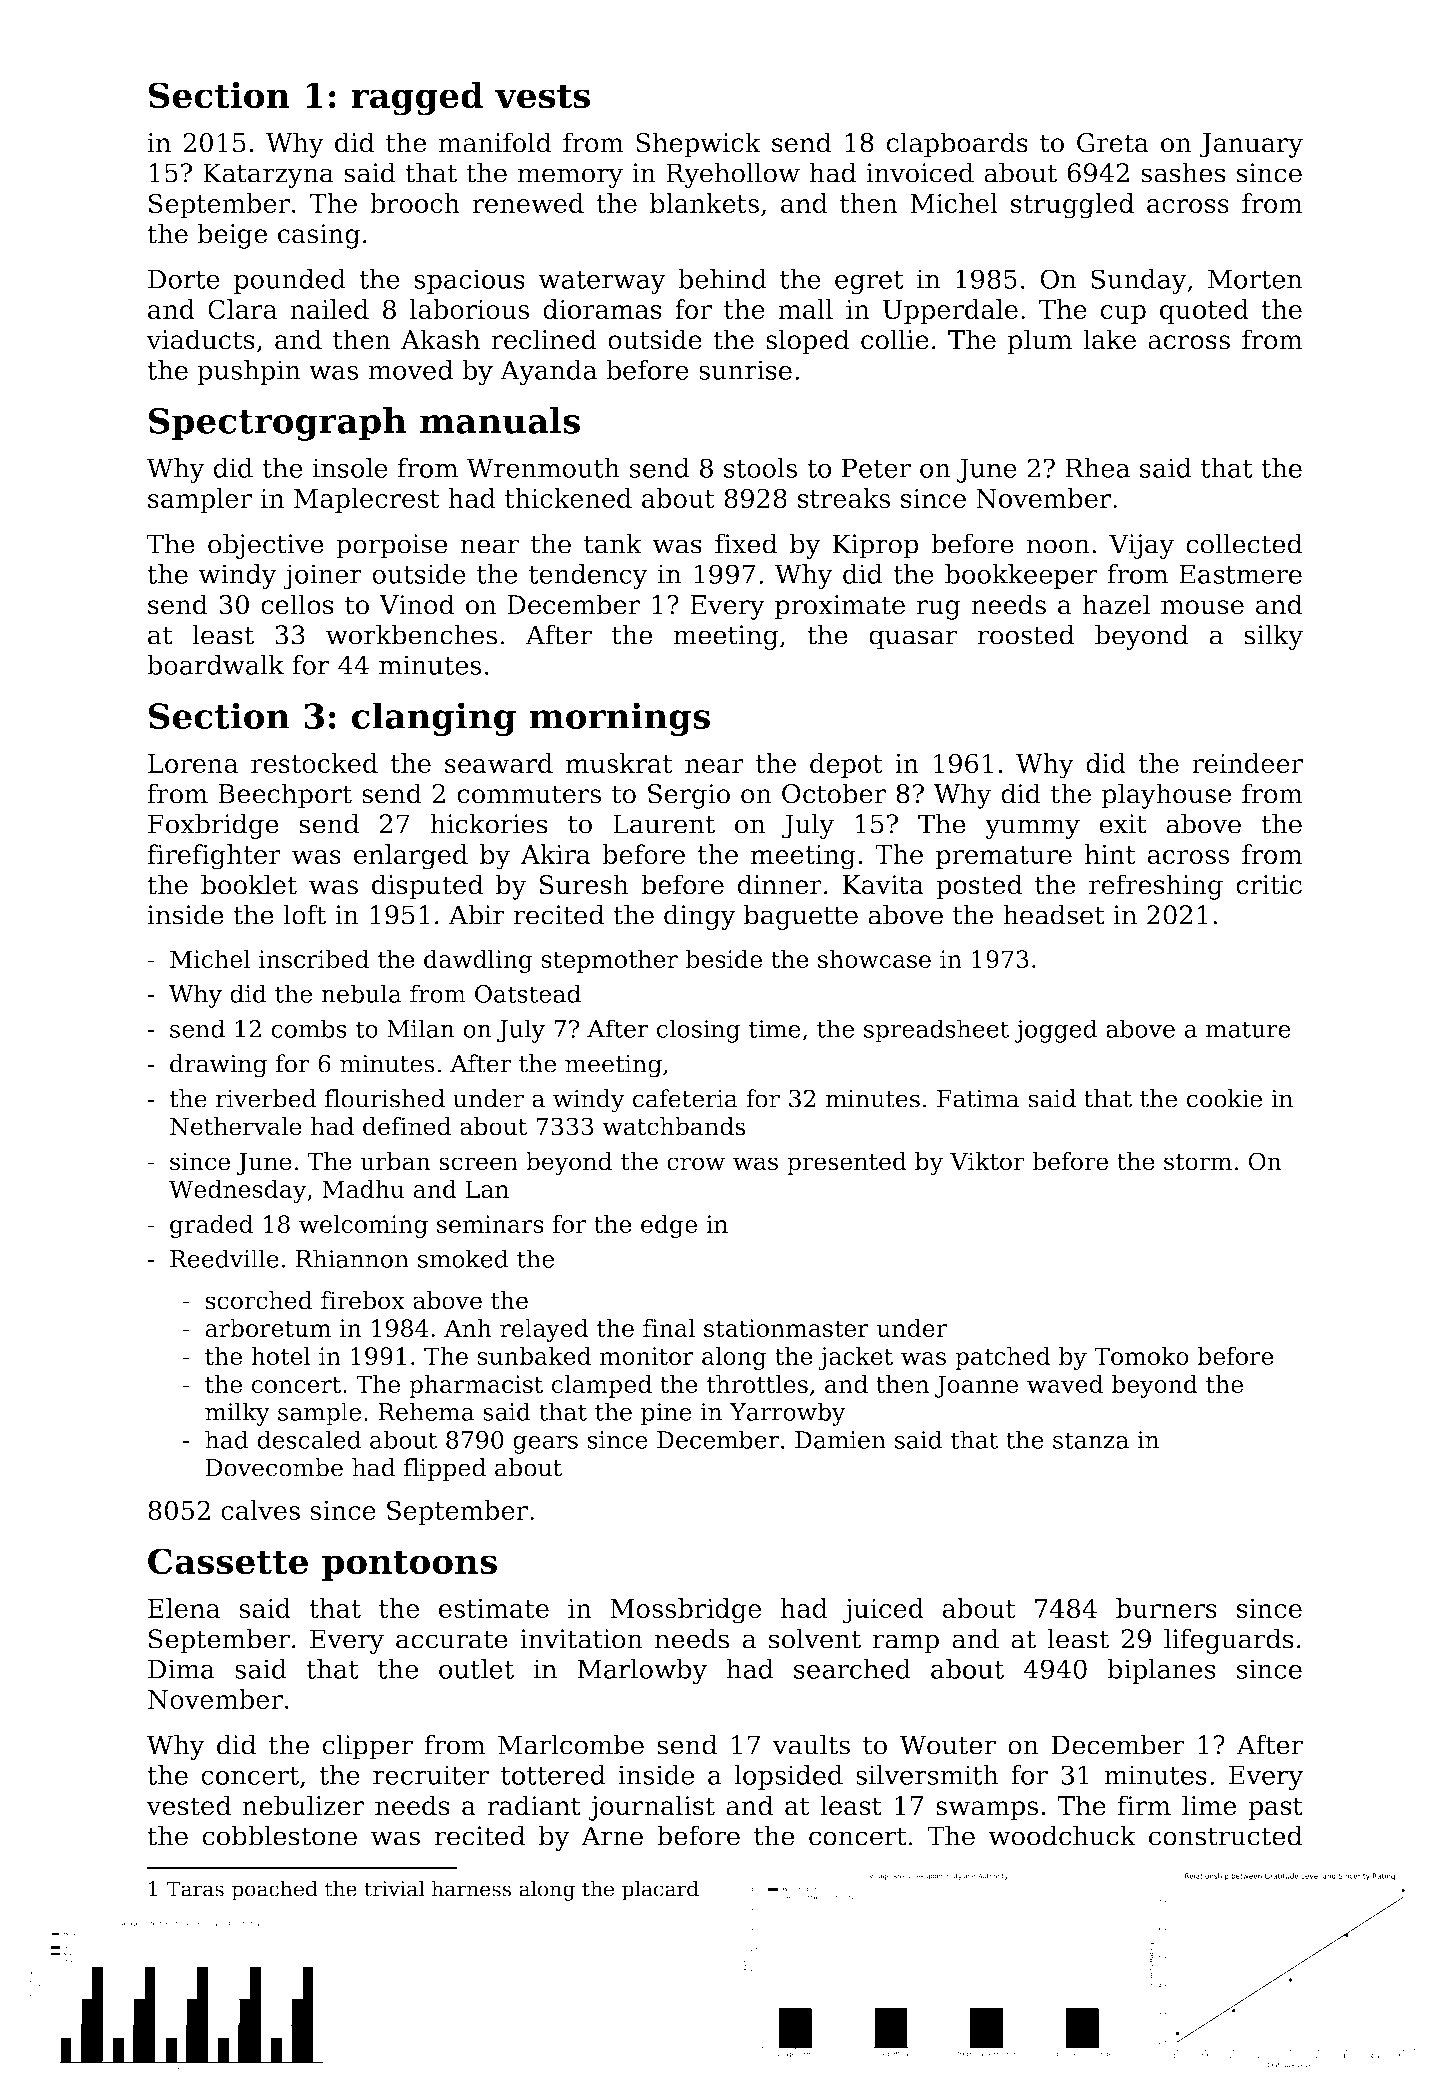 The width and height of the screenshot is (1450, 2100). I want to click on Viktor, so click(987, 1161).
